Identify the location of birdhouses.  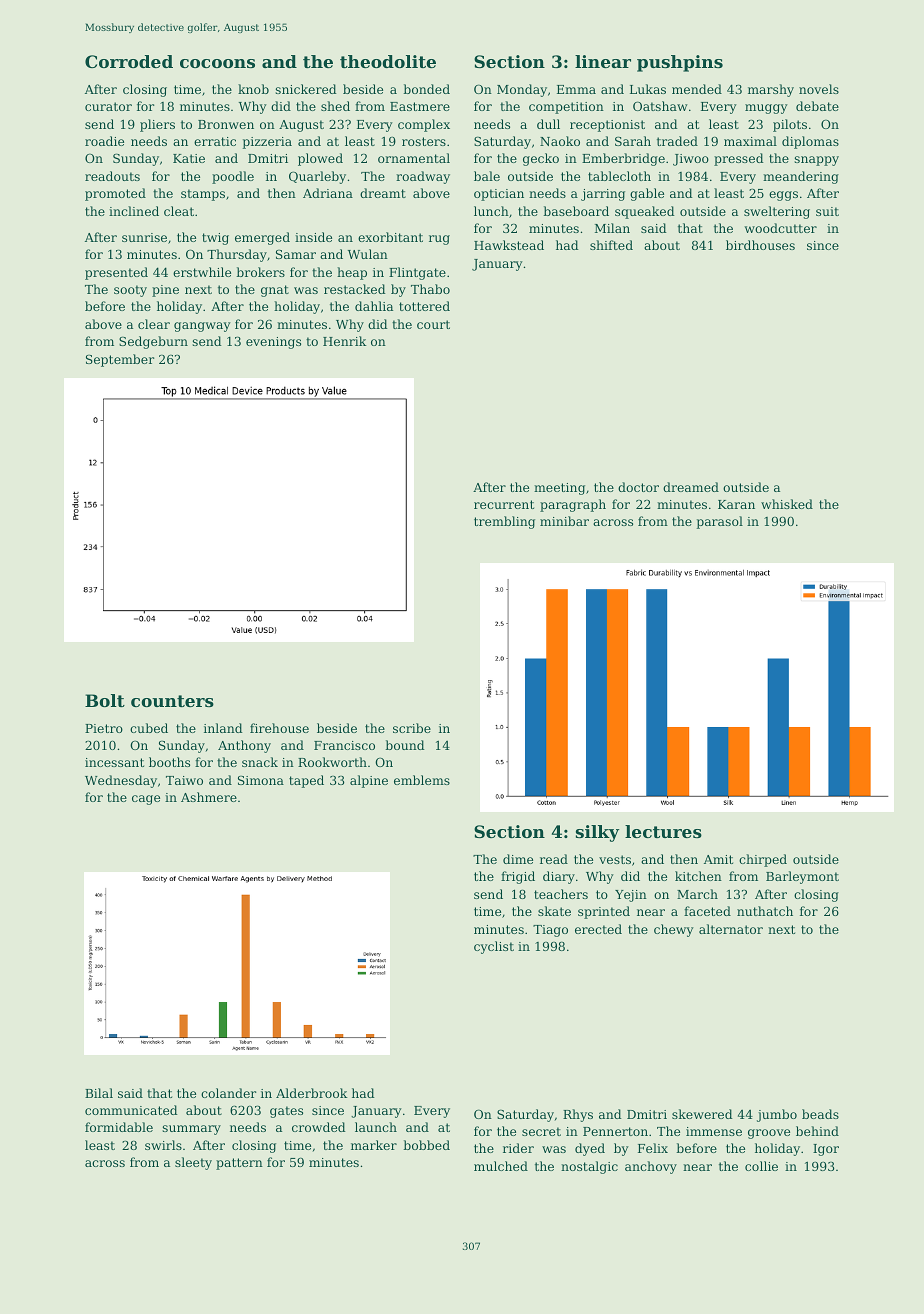
(760, 245).
